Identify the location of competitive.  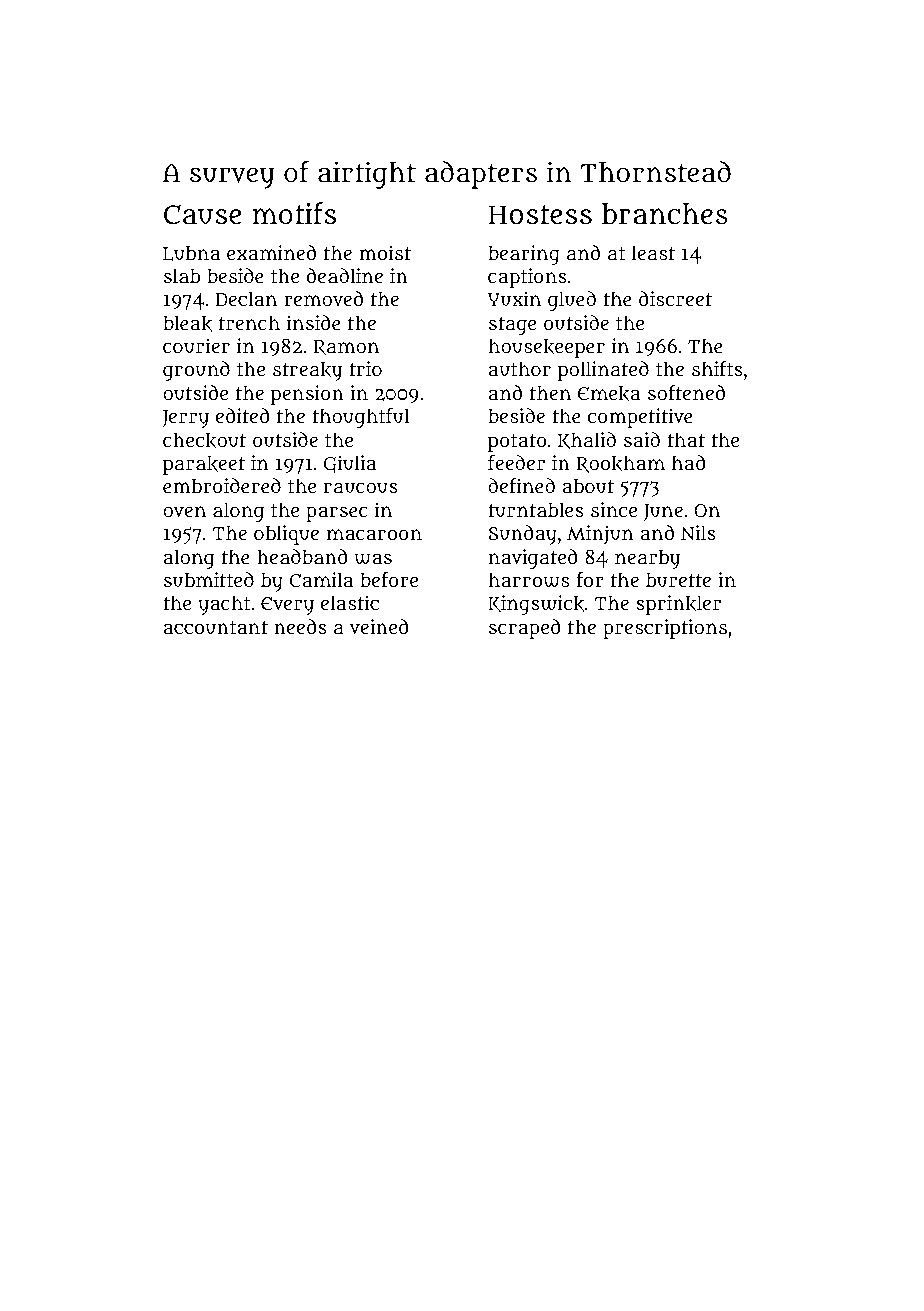
(640, 418).
